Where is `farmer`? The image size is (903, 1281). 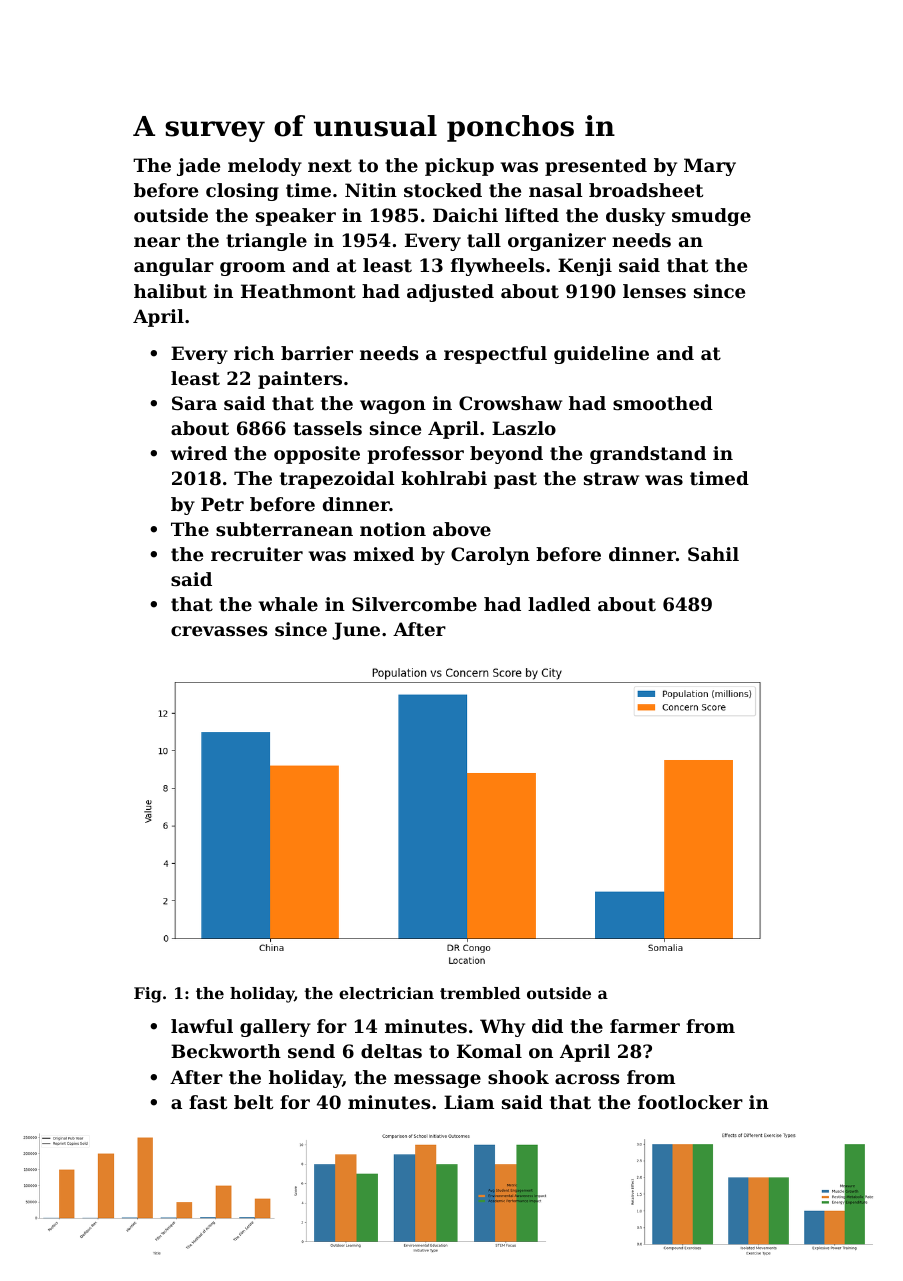 farmer is located at coordinates (645, 1026).
